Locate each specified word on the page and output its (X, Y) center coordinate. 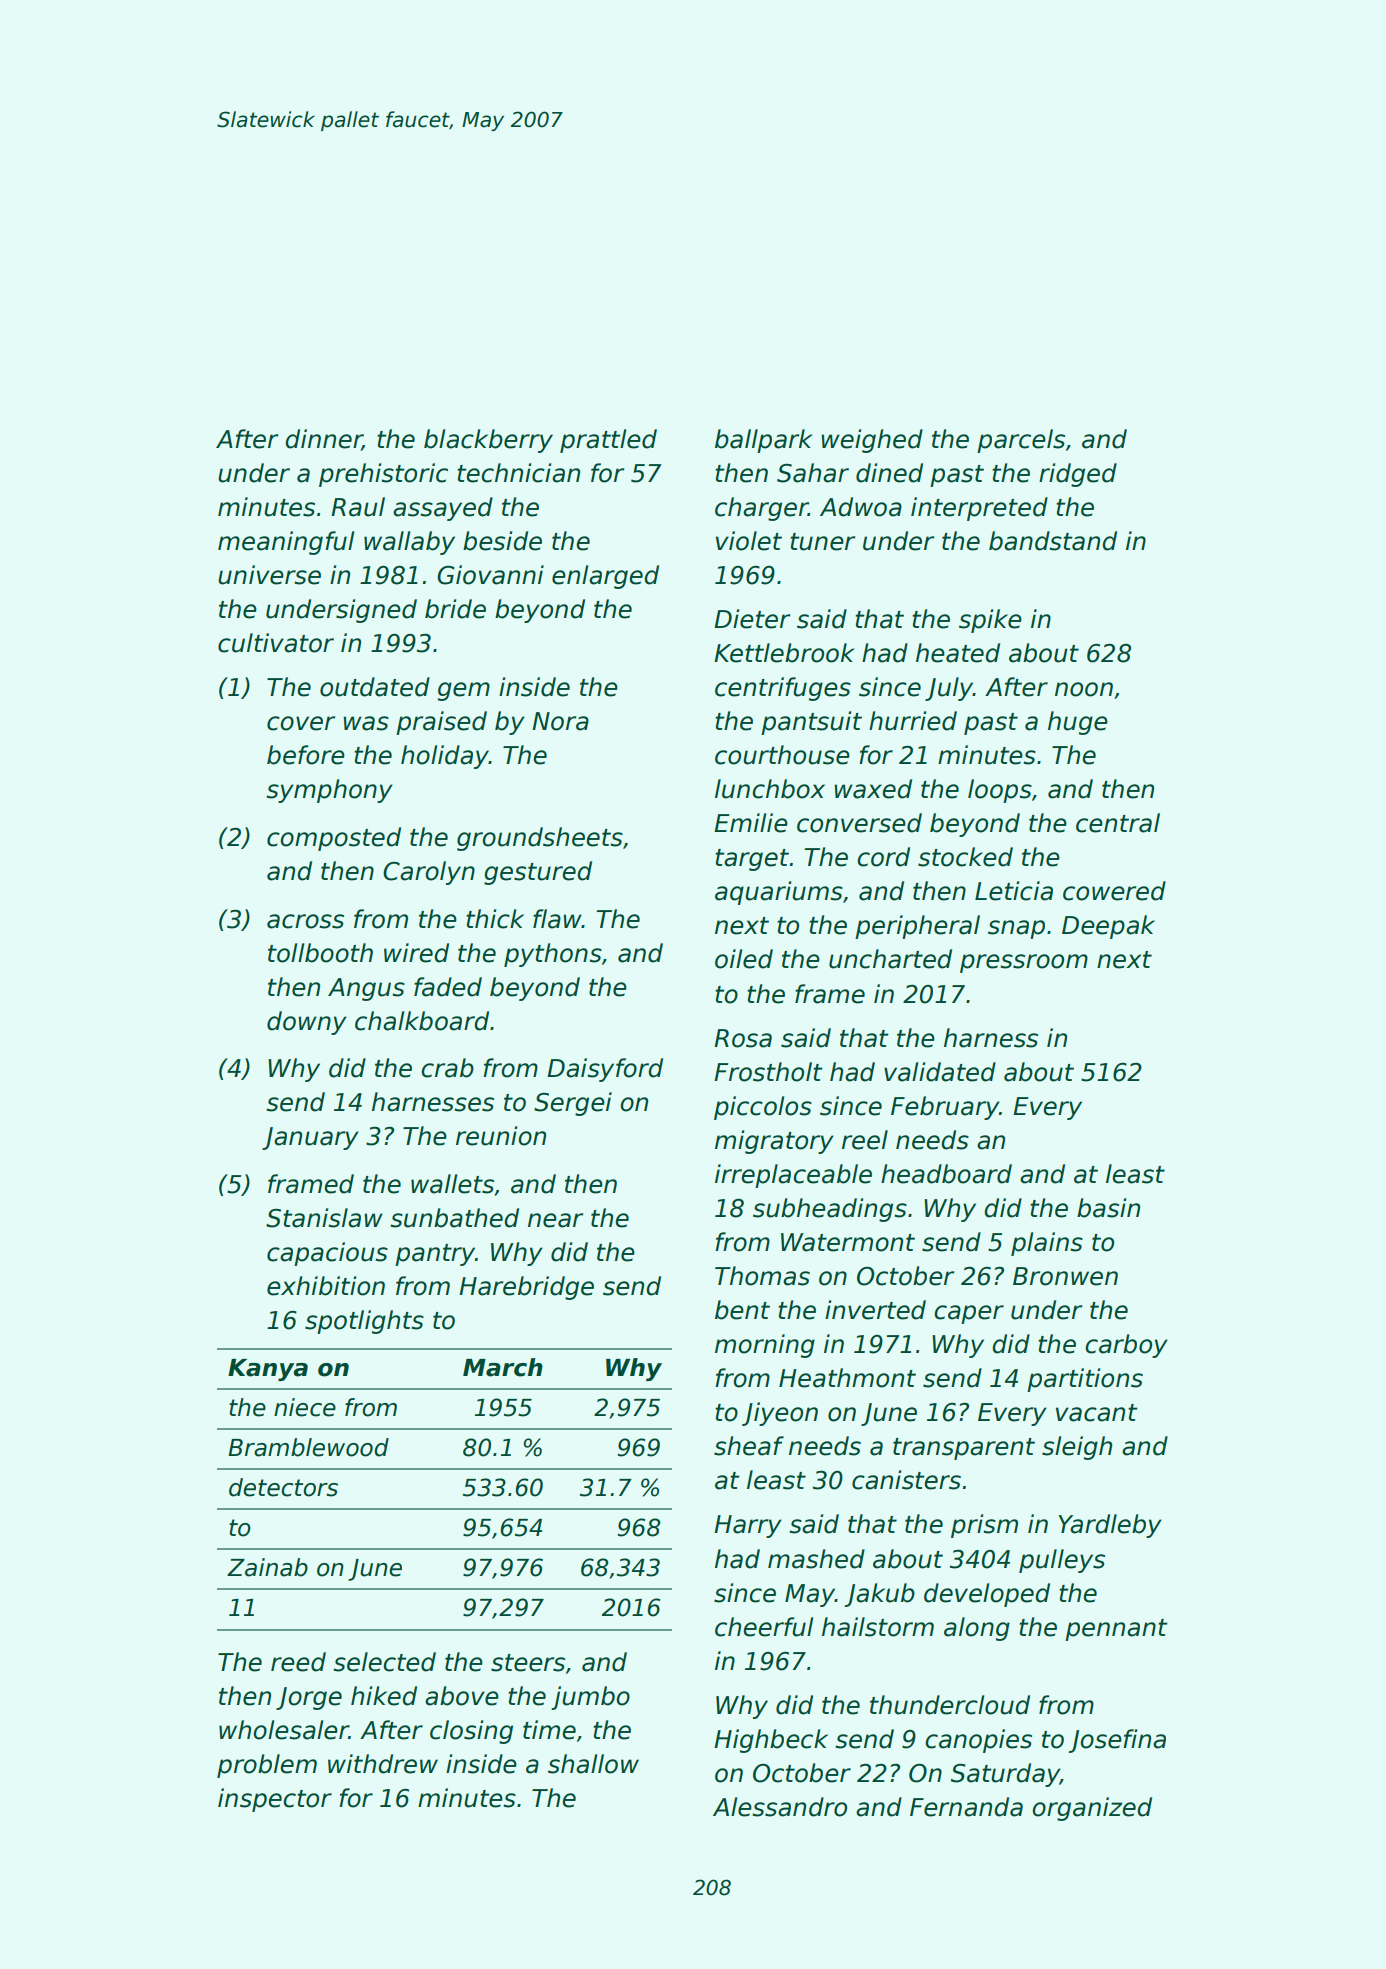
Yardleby (1110, 1526)
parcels (1021, 441)
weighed (872, 441)
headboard (946, 1174)
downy (307, 1023)
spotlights (364, 1322)
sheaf (749, 1446)
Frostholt (768, 1072)
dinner (323, 440)
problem (267, 1766)
